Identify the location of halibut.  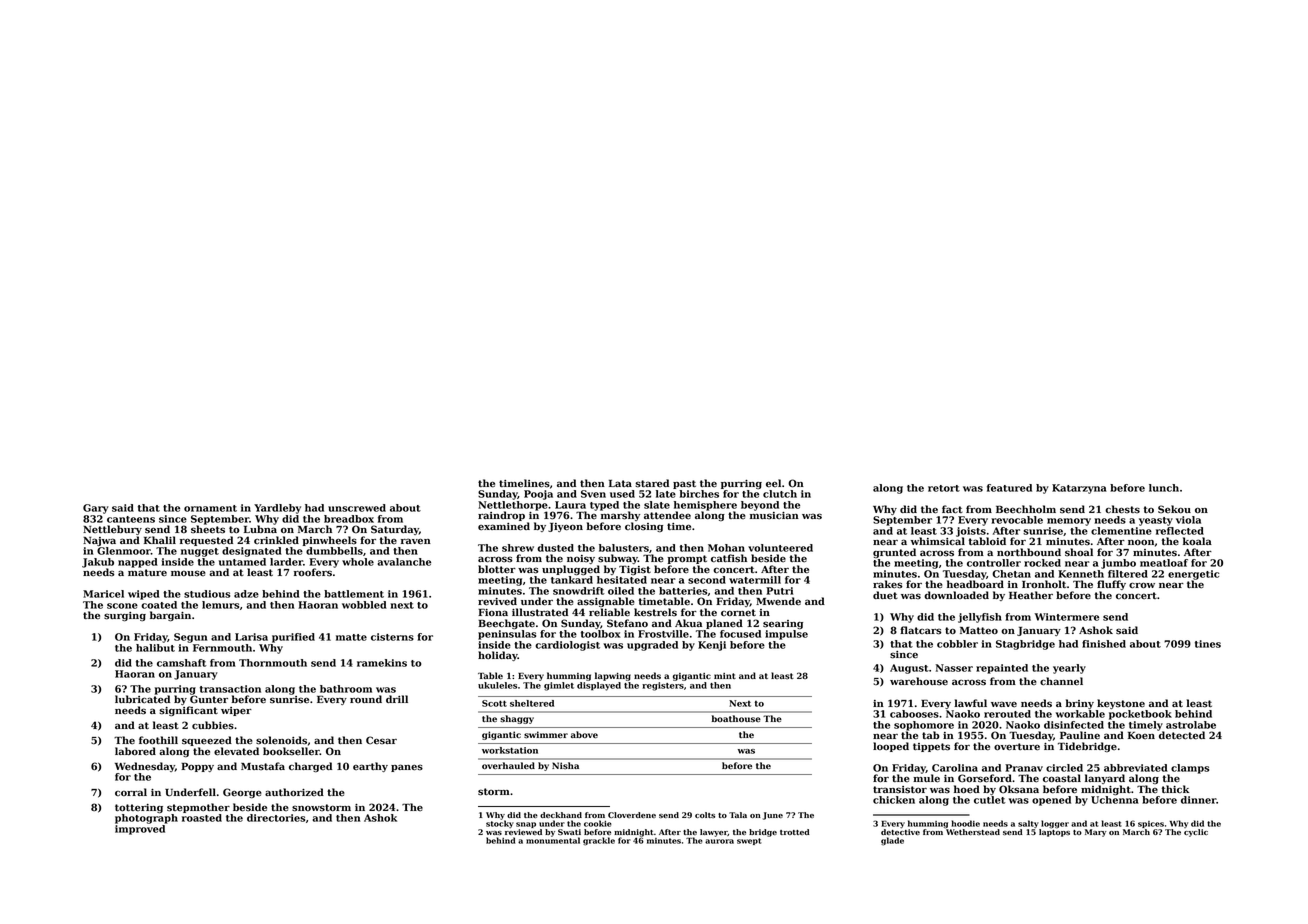
(155, 648).
